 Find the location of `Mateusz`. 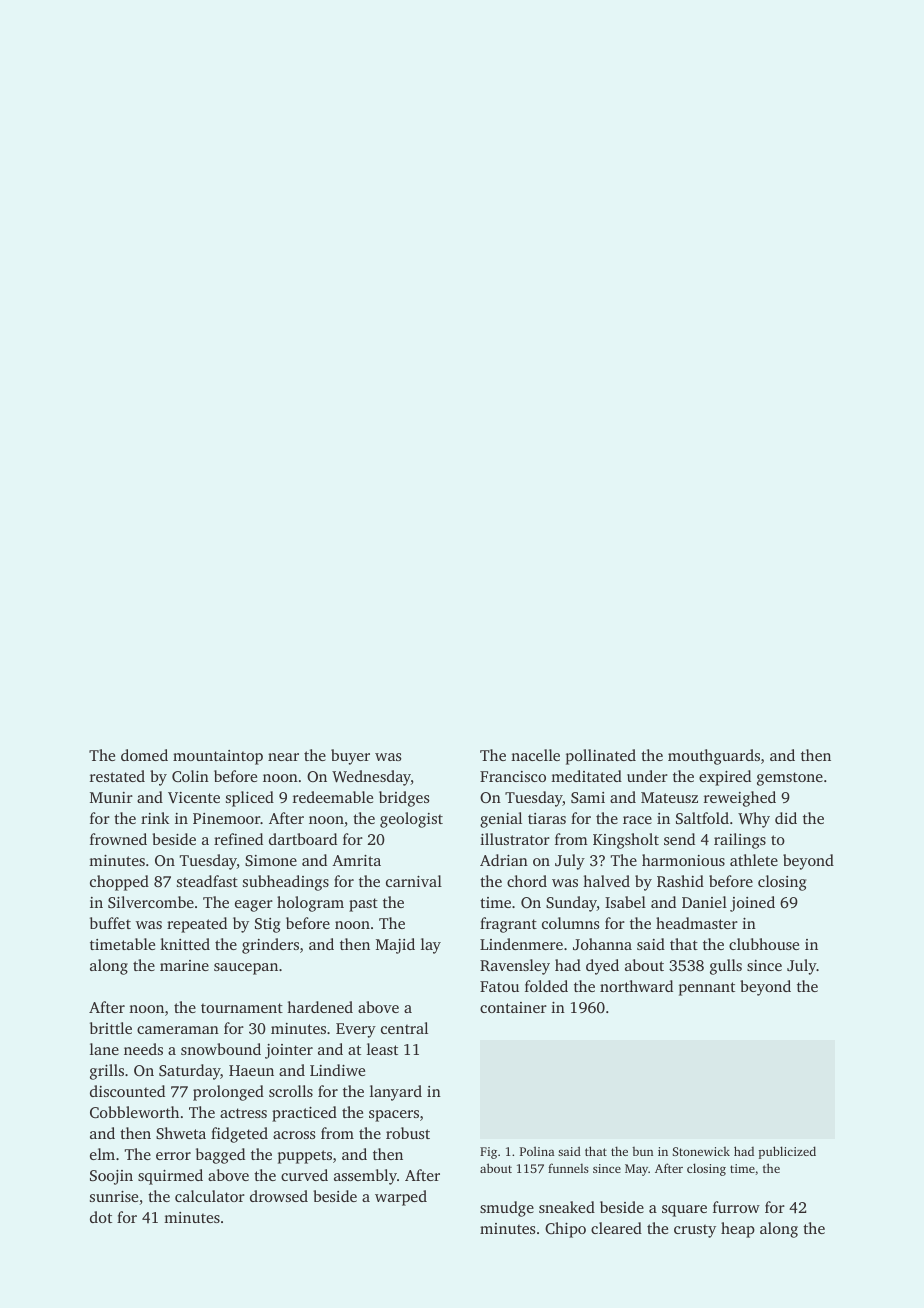

Mateusz is located at coordinates (669, 797).
